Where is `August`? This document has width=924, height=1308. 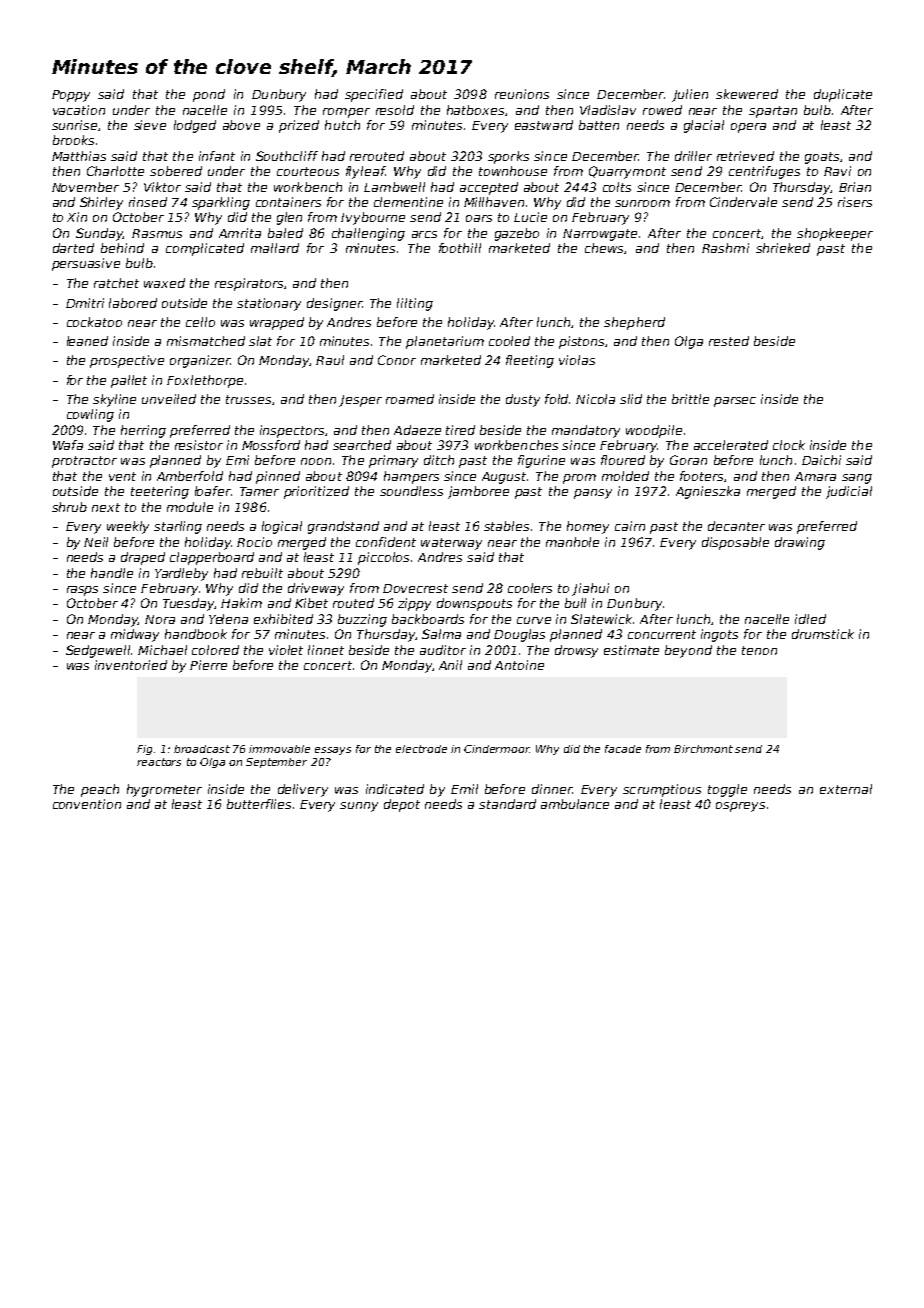 August is located at coordinates (504, 478).
